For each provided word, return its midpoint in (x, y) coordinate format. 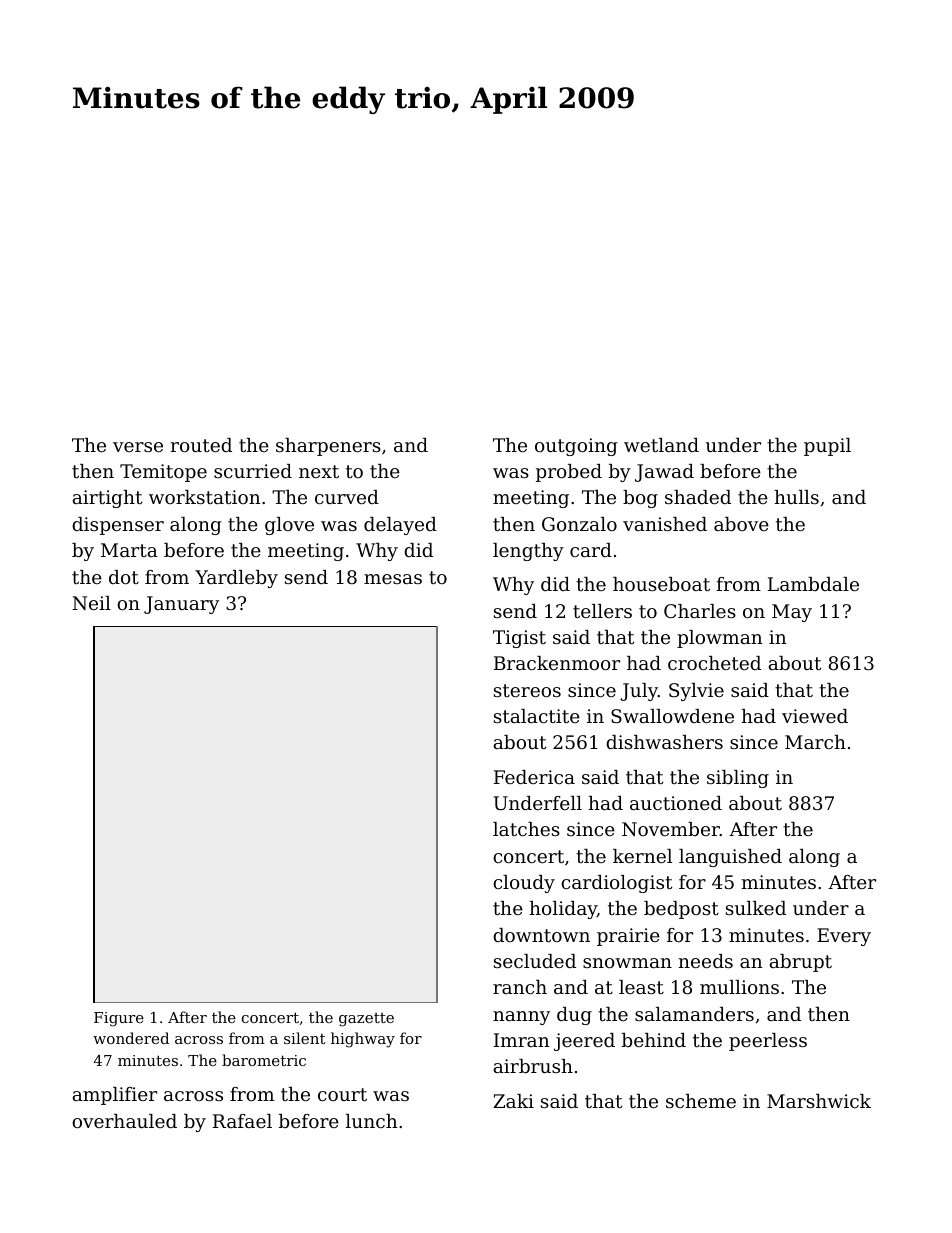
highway (363, 1040)
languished (730, 858)
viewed (815, 716)
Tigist (519, 639)
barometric (264, 1060)
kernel (642, 856)
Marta (129, 550)
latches (526, 829)
